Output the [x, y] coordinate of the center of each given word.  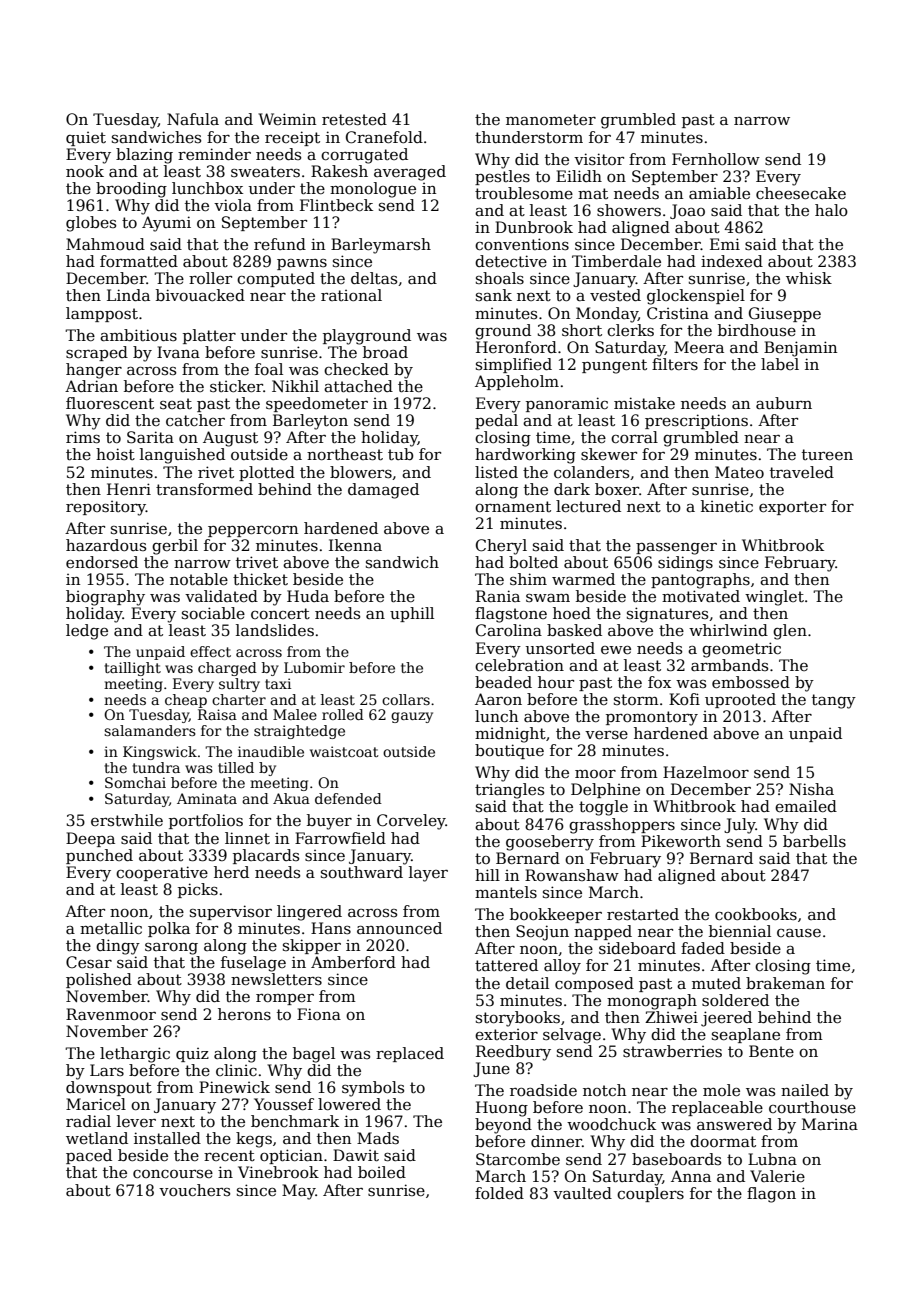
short [582, 330]
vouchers [194, 1190]
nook [85, 171]
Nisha [811, 789]
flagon [771, 1195]
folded [499, 1193]
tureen [827, 454]
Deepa [90, 839]
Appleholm [517, 382]
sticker [236, 386]
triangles [509, 791]
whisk [809, 278]
